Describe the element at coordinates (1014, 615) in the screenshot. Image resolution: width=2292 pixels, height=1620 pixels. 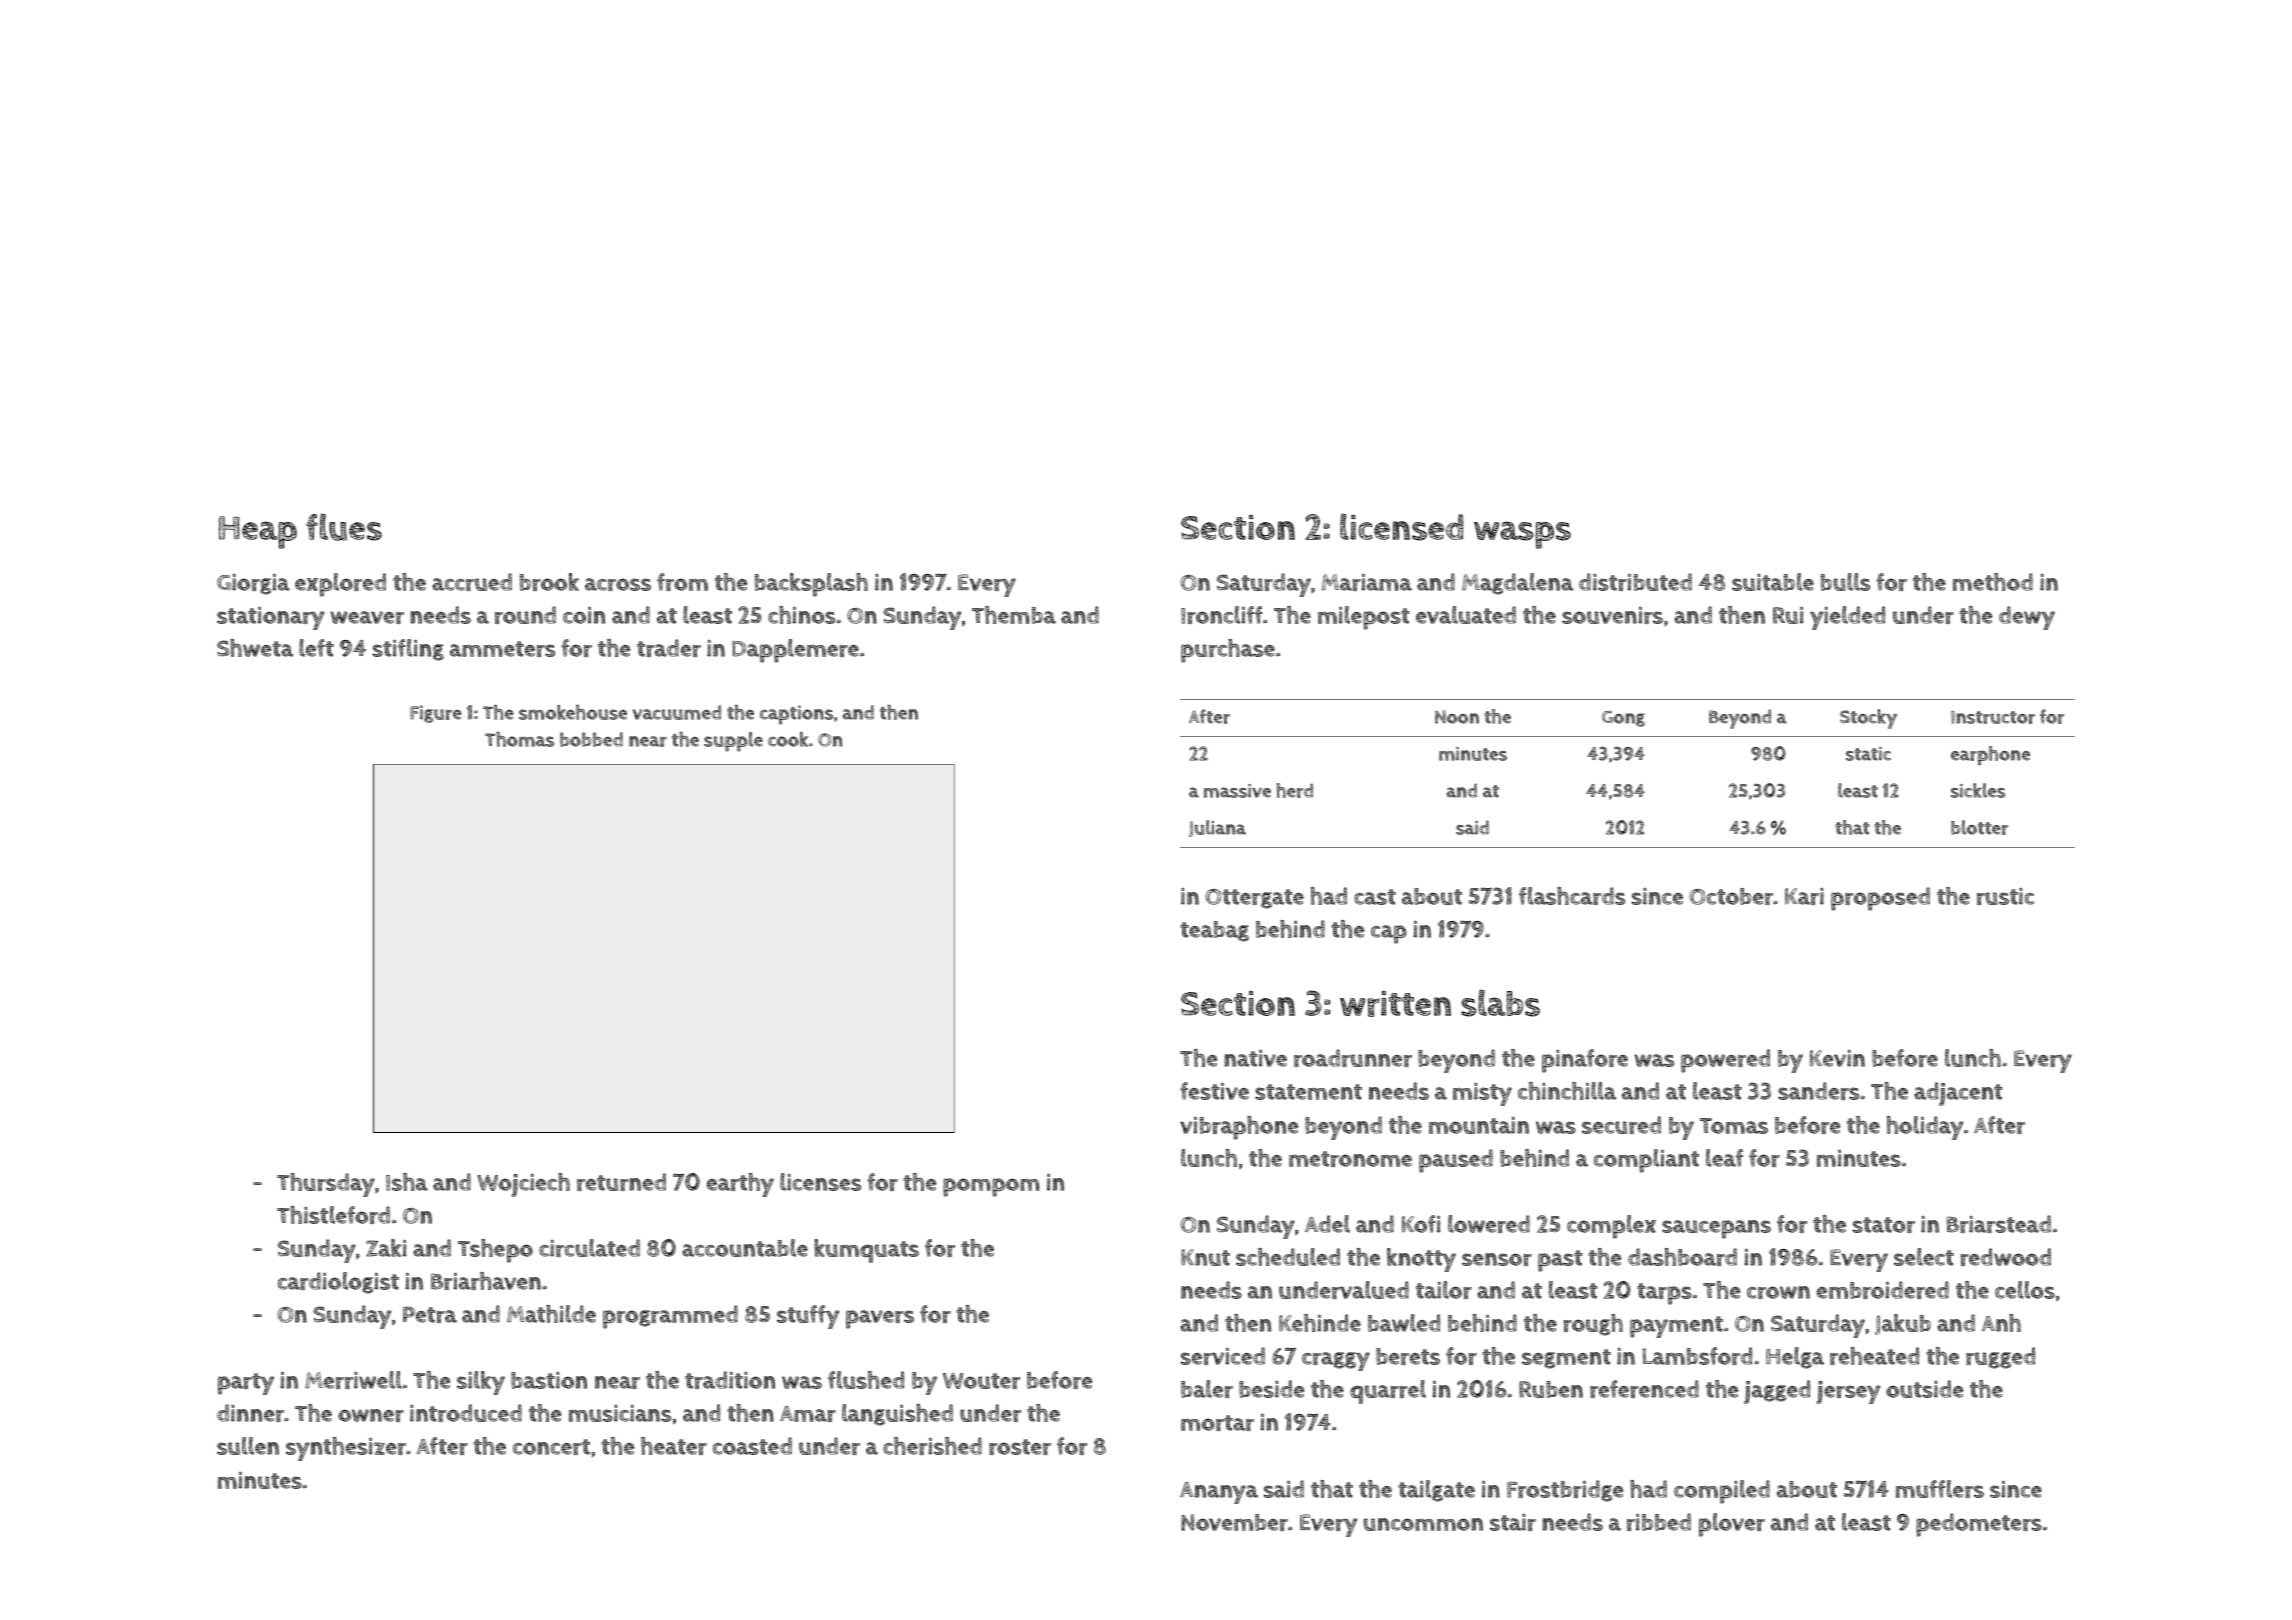
I see `Themba` at that location.
